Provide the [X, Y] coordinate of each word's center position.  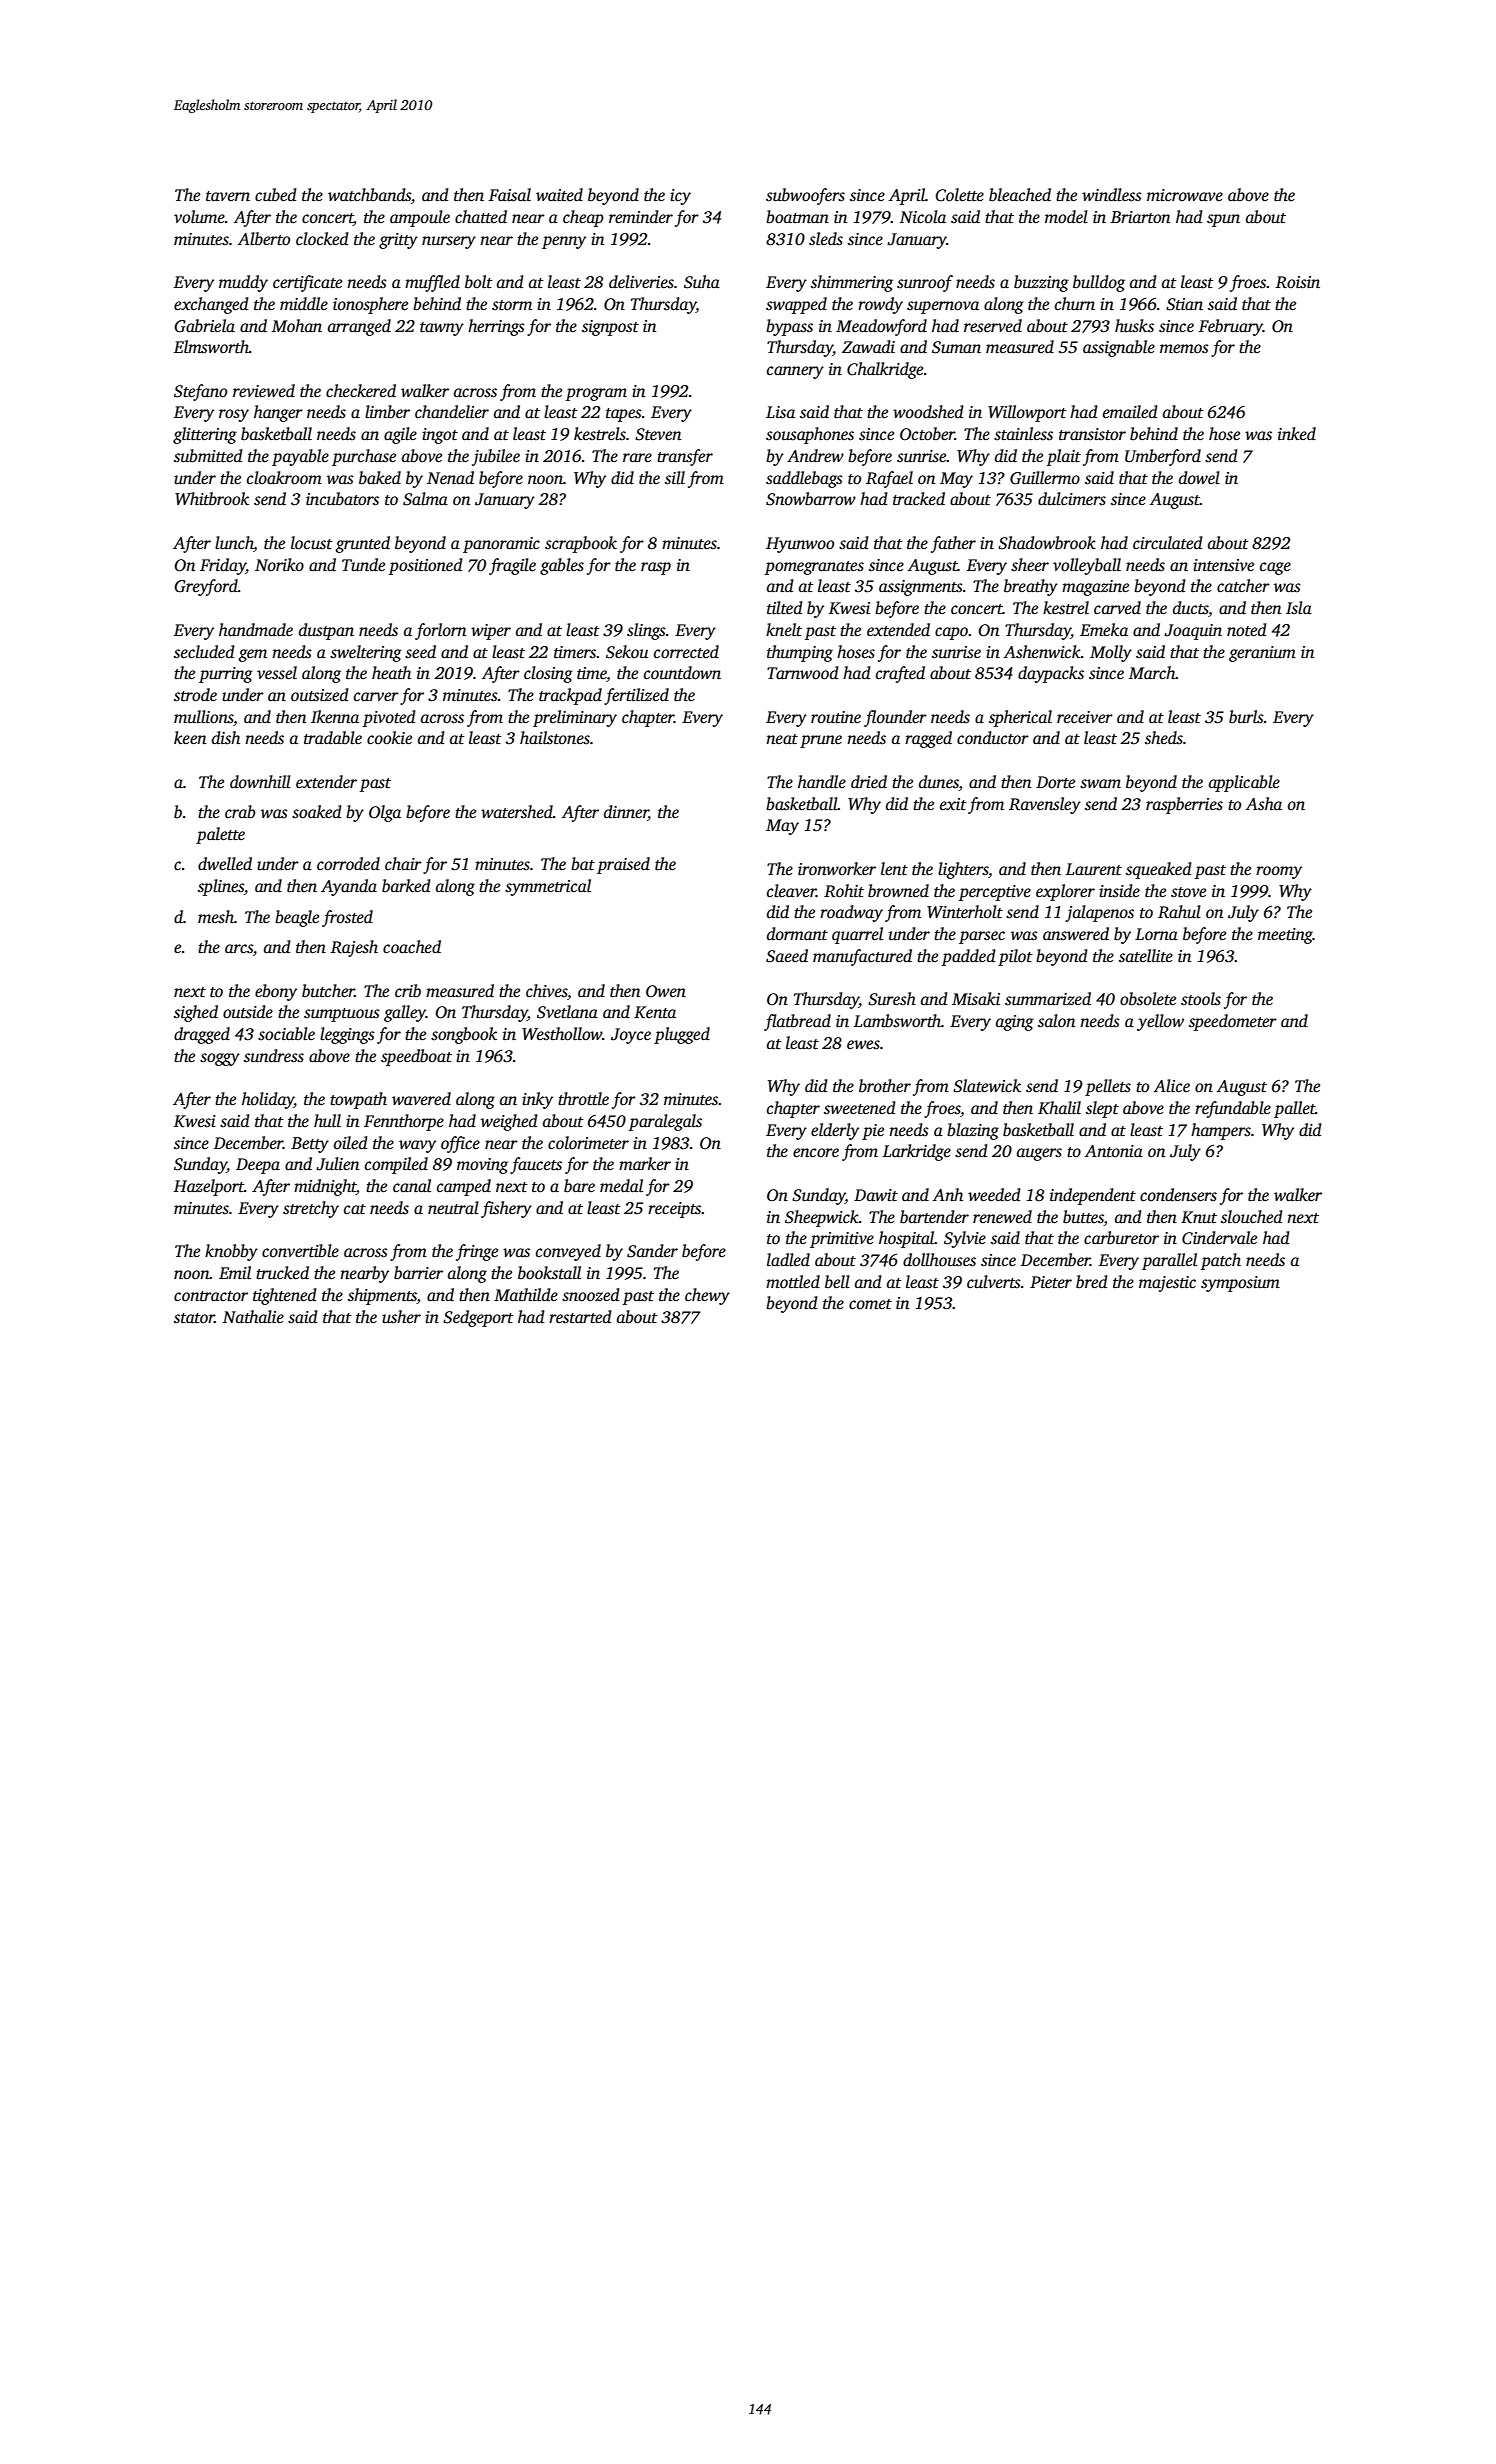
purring [226, 675]
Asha [1264, 804]
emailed [1130, 412]
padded [969, 957]
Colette [959, 195]
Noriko [279, 564]
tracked [919, 499]
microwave [1185, 195]
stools [1201, 999]
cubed [276, 195]
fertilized [636, 696]
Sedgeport [478, 1318]
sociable [286, 1034]
